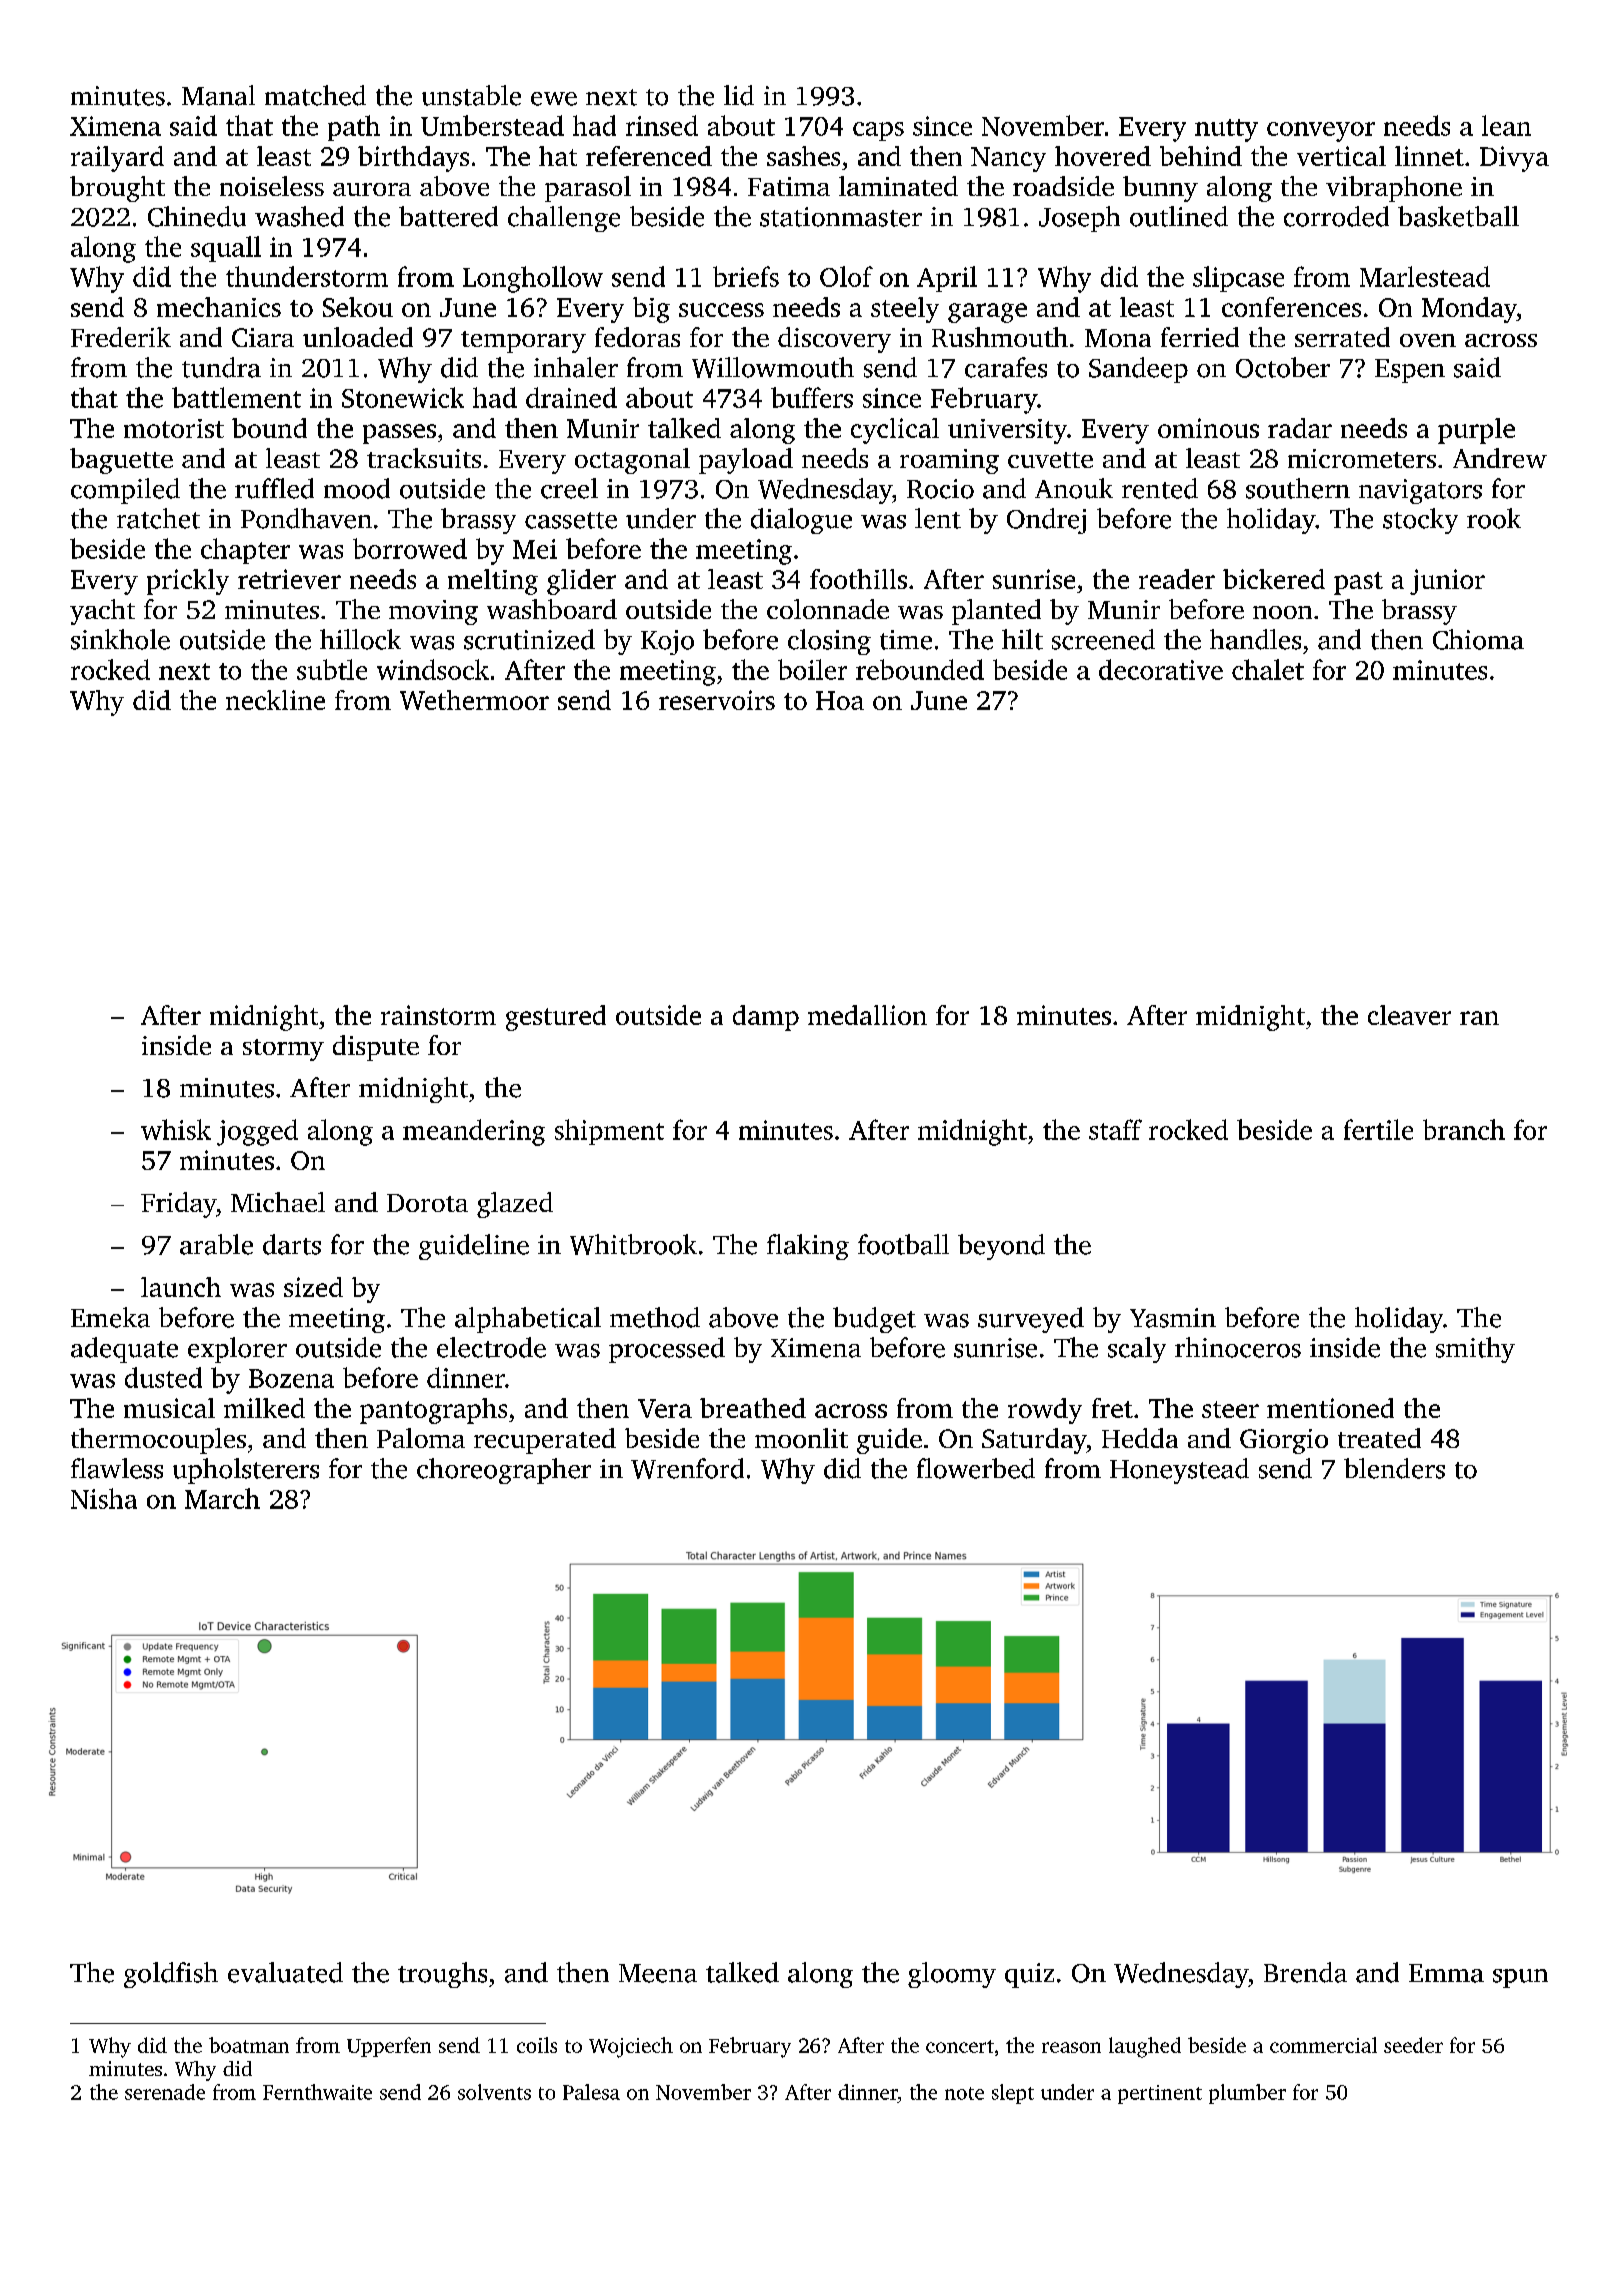 This document has height=2292, width=1620. I want to click on ruffled, so click(274, 488).
